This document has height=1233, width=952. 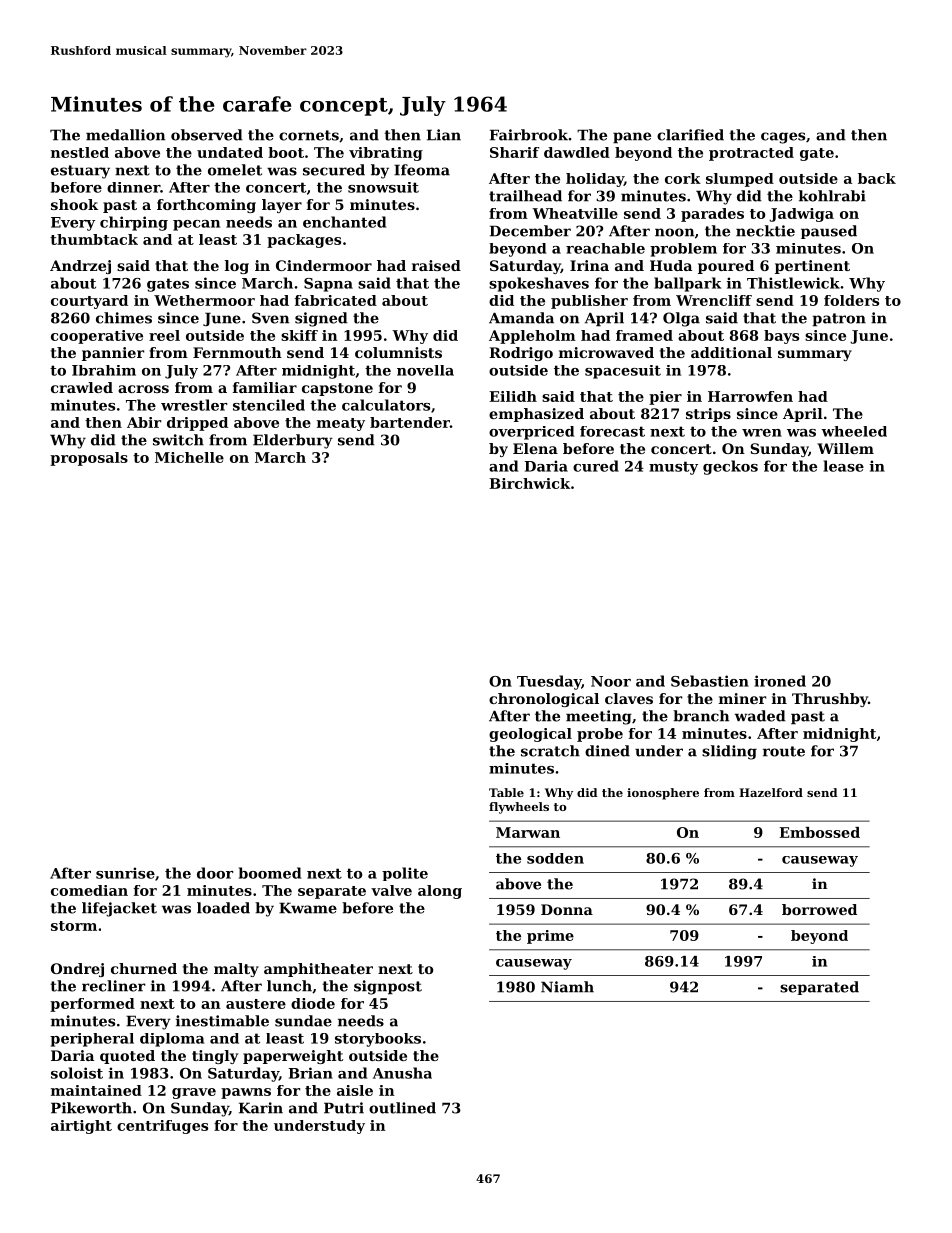 What do you see at coordinates (529, 135) in the document?
I see `Fairbrook` at bounding box center [529, 135].
